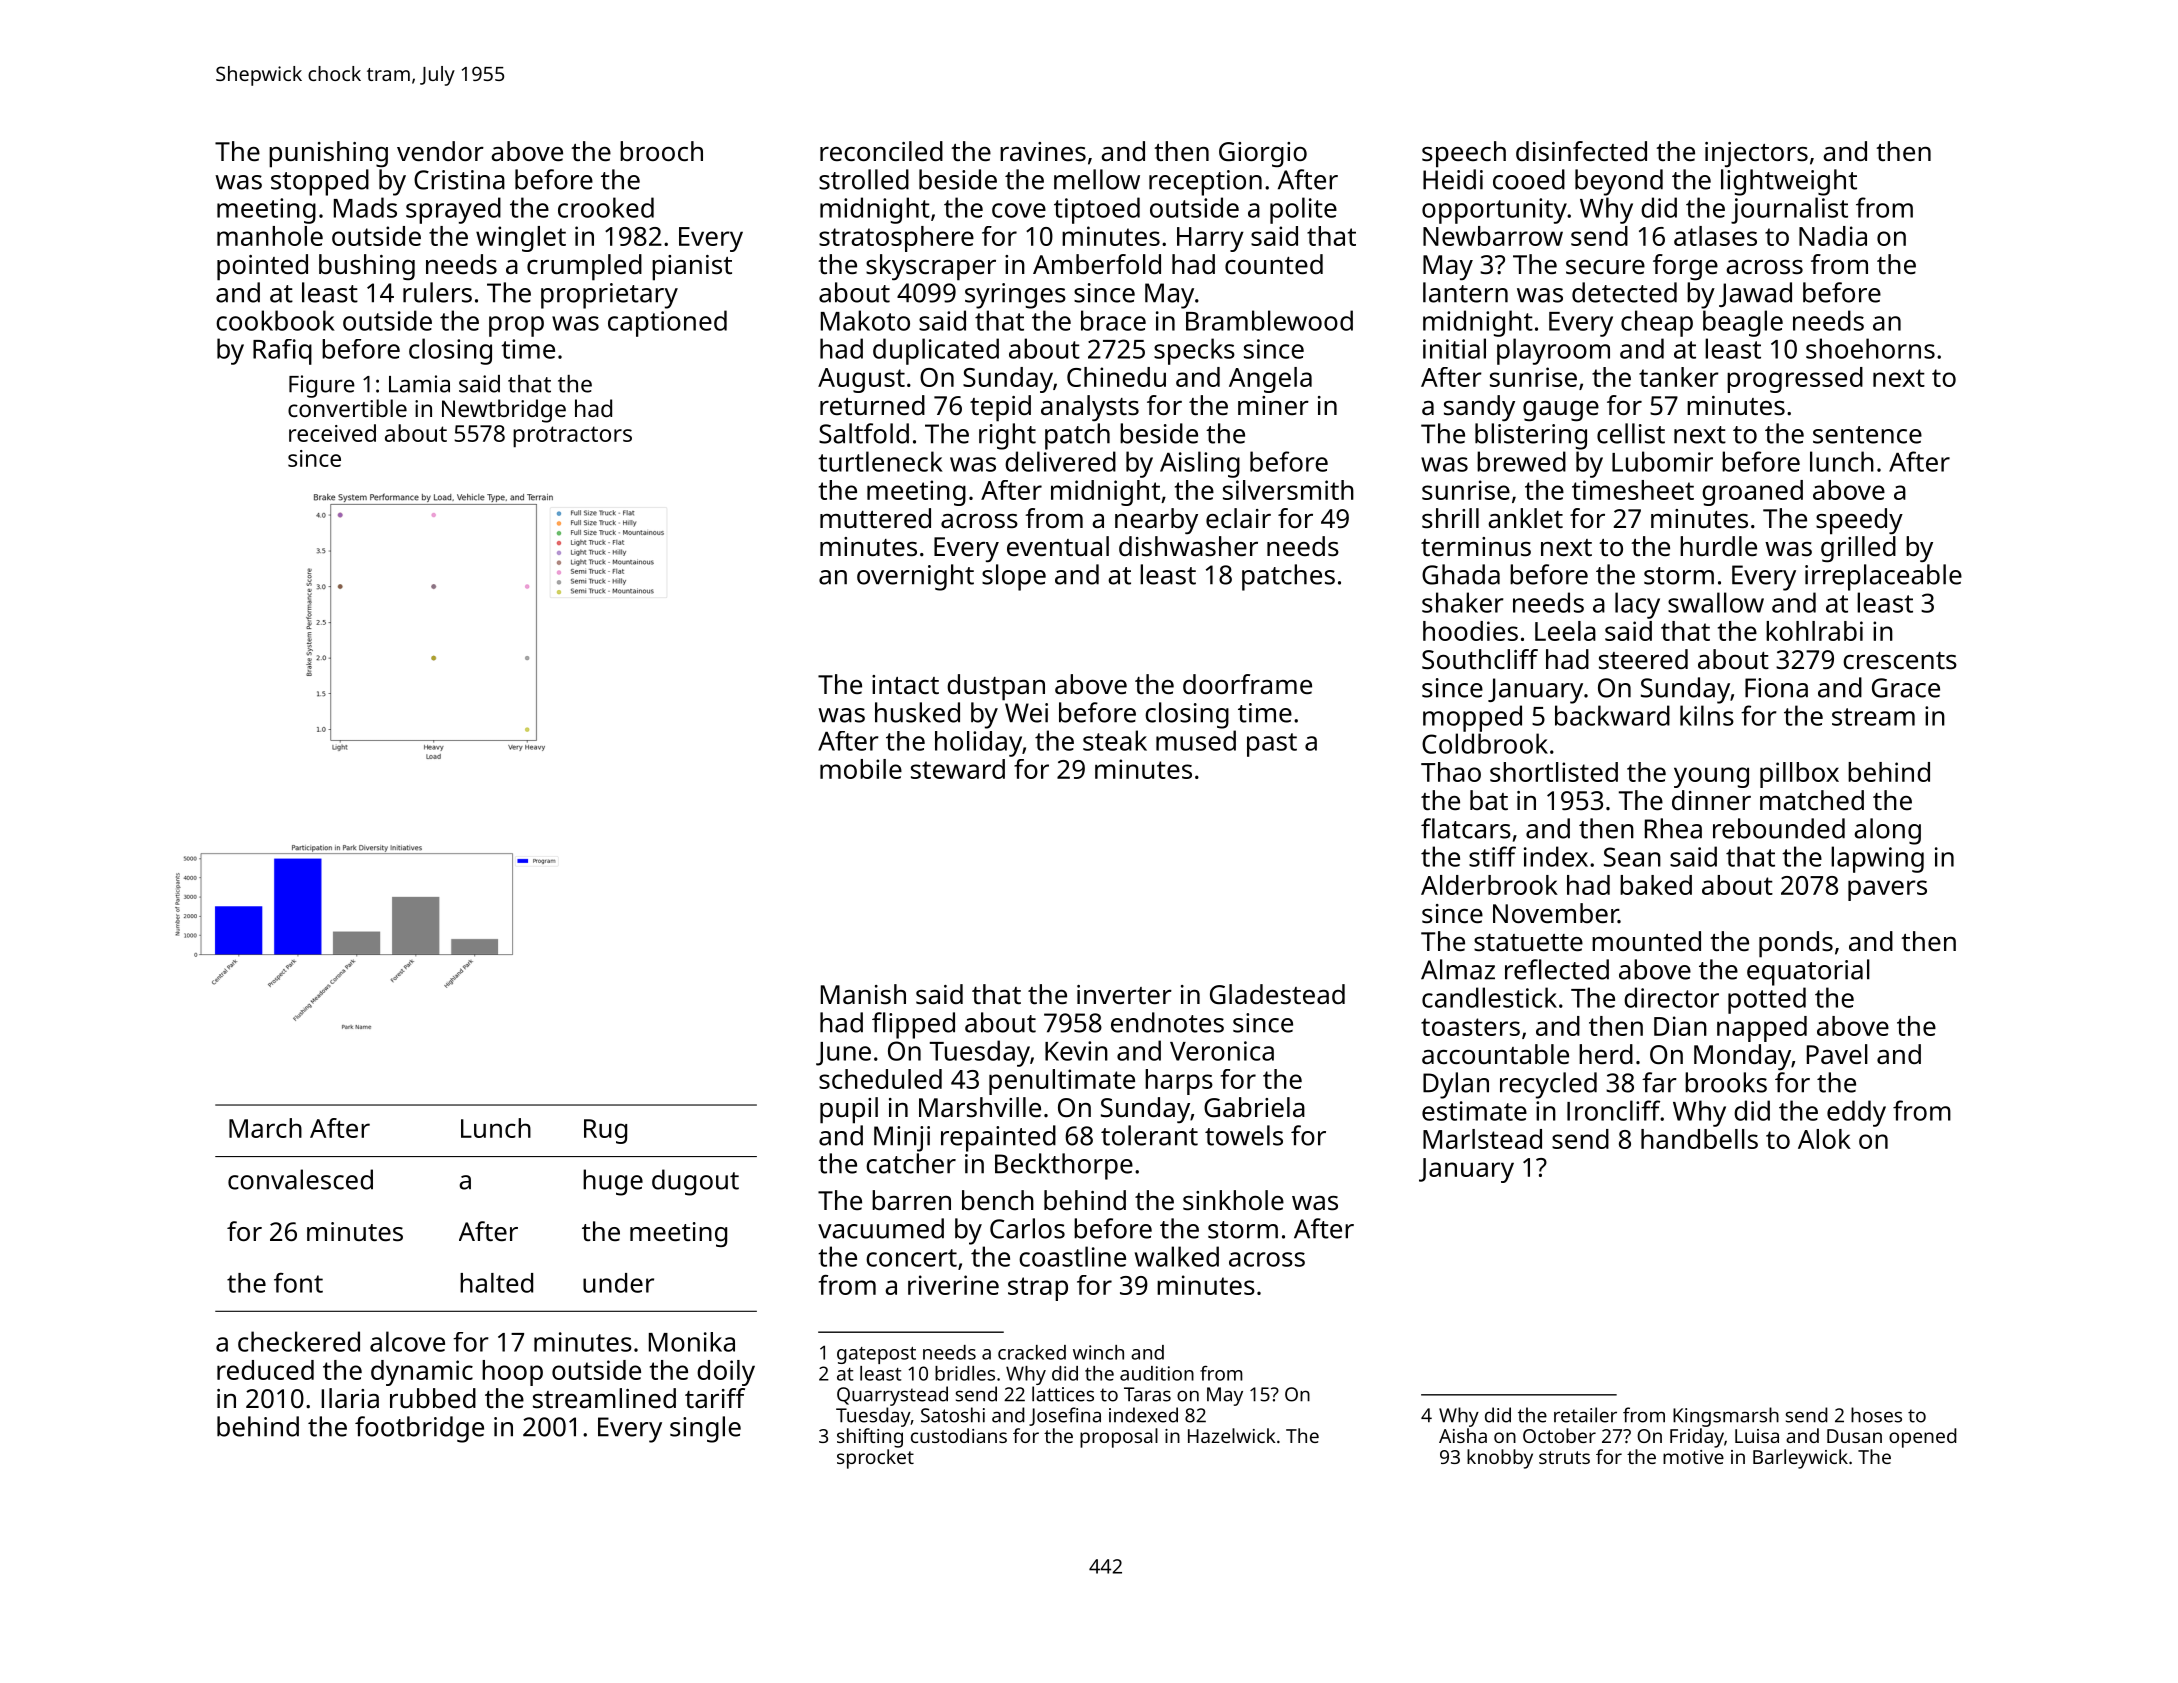  Describe the element at coordinates (605, 1131) in the screenshot. I see `Rug` at that location.
